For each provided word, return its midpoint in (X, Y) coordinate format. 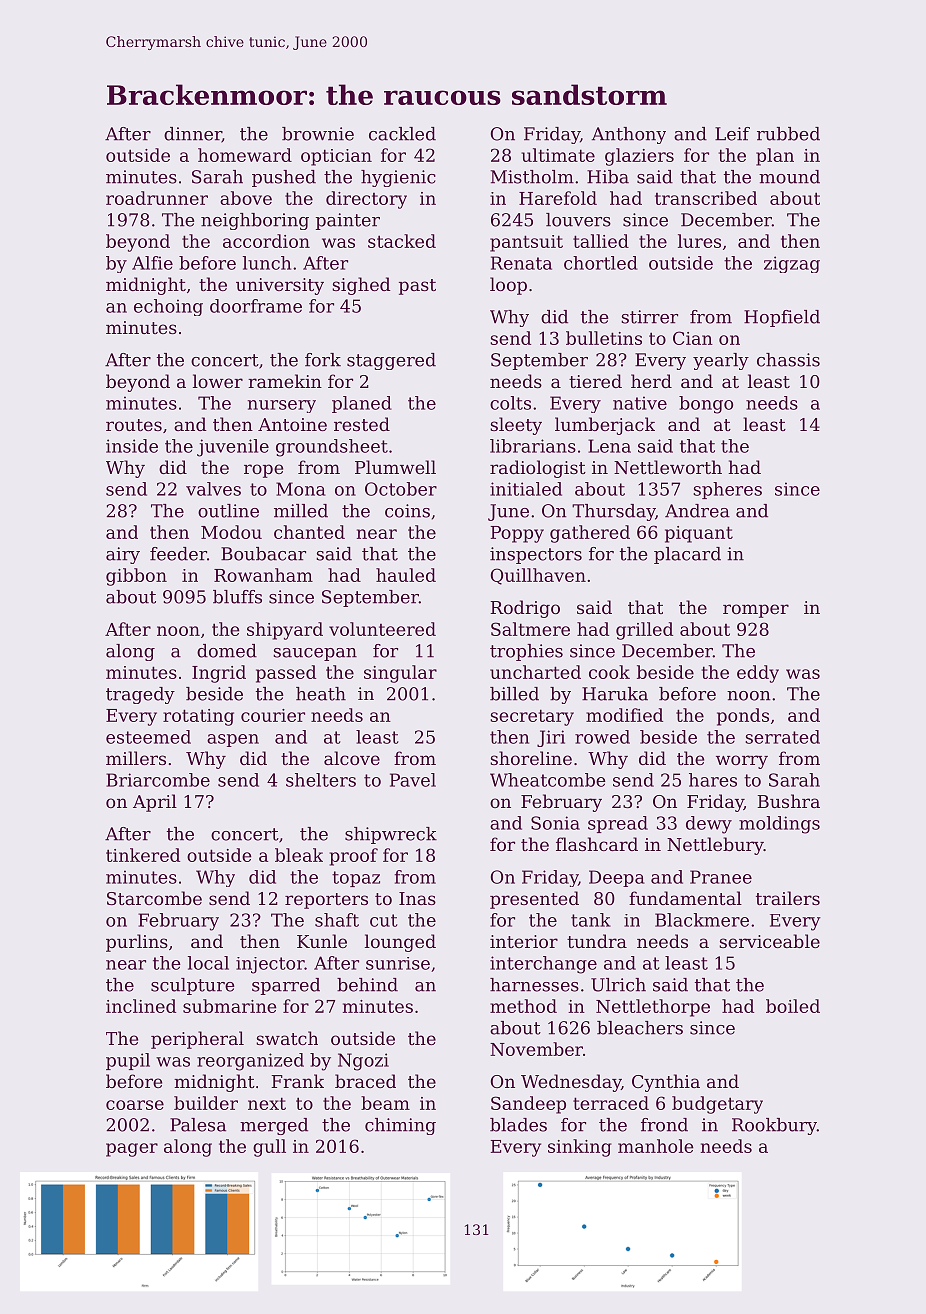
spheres (727, 490)
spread (618, 824)
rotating (198, 717)
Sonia (555, 823)
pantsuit (526, 243)
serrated (782, 737)
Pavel (413, 780)
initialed (526, 489)
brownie (318, 134)
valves (213, 489)
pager (132, 1150)
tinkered (143, 855)
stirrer (649, 317)
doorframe (256, 306)
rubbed (788, 134)
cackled (402, 134)
